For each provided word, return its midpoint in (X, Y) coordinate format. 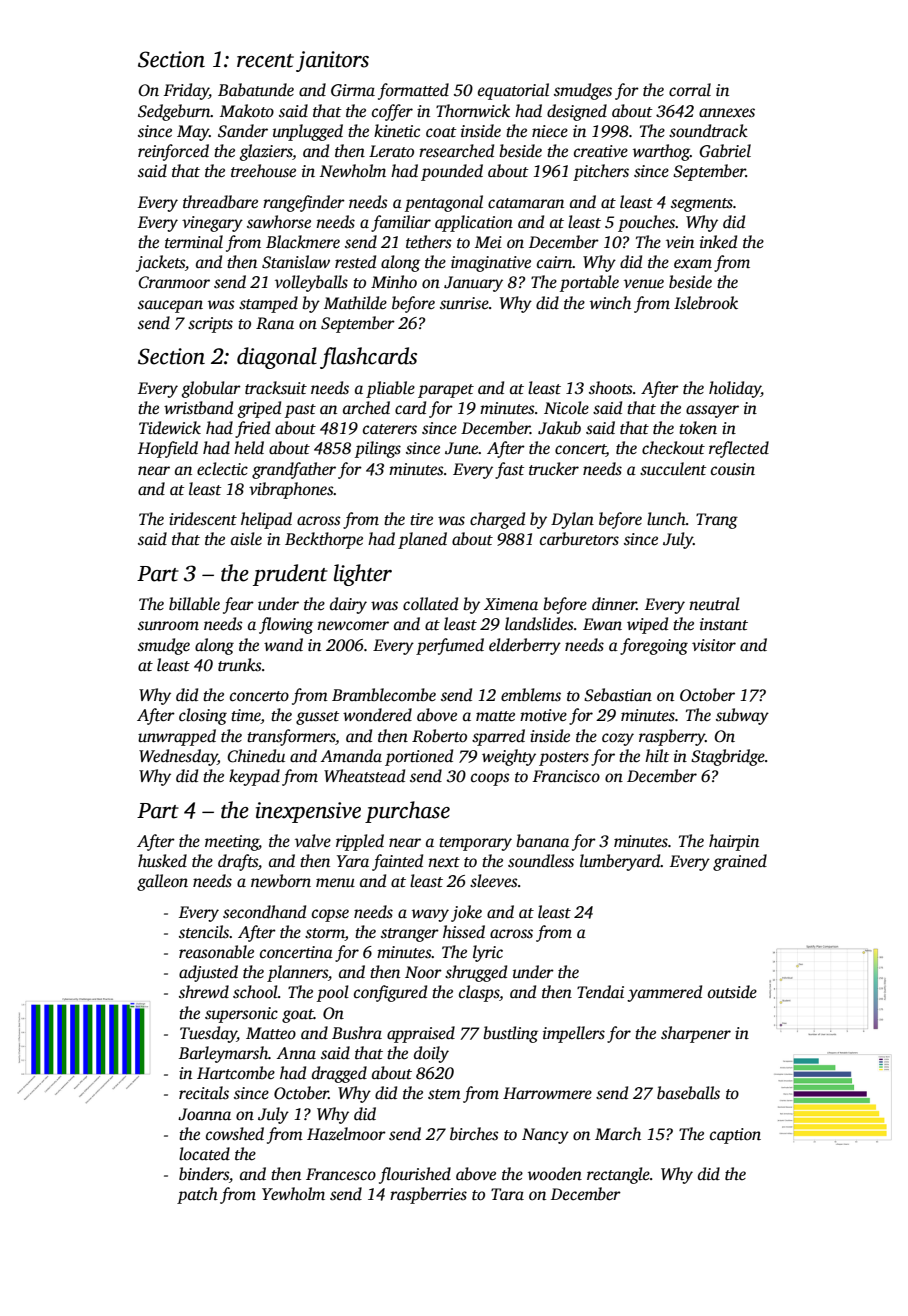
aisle (246, 539)
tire (421, 519)
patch (197, 1195)
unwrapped (177, 737)
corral (690, 90)
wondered (377, 715)
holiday (735, 389)
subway (742, 716)
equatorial (513, 91)
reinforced (173, 152)
